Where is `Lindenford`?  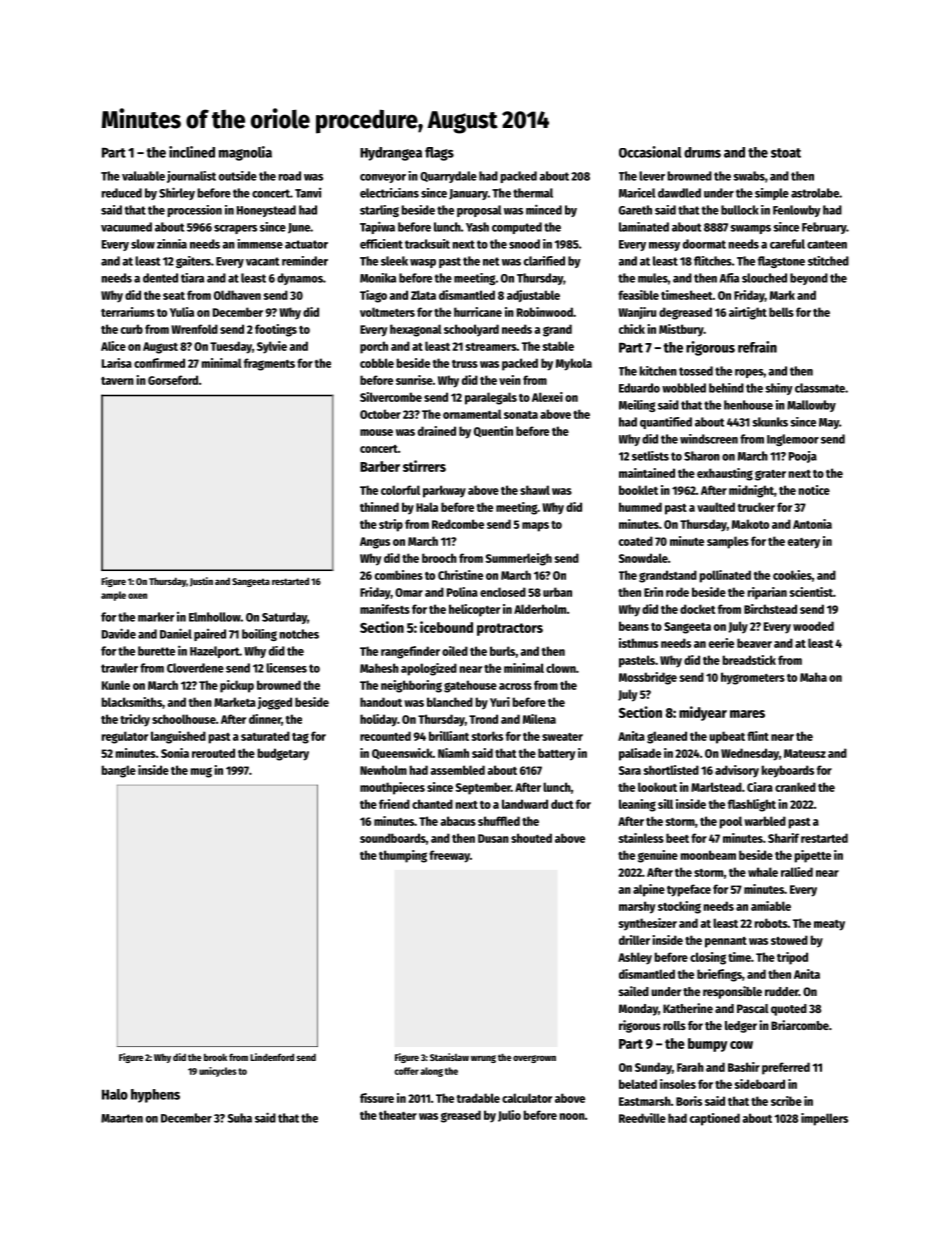 Lindenford is located at coordinates (272, 1057).
